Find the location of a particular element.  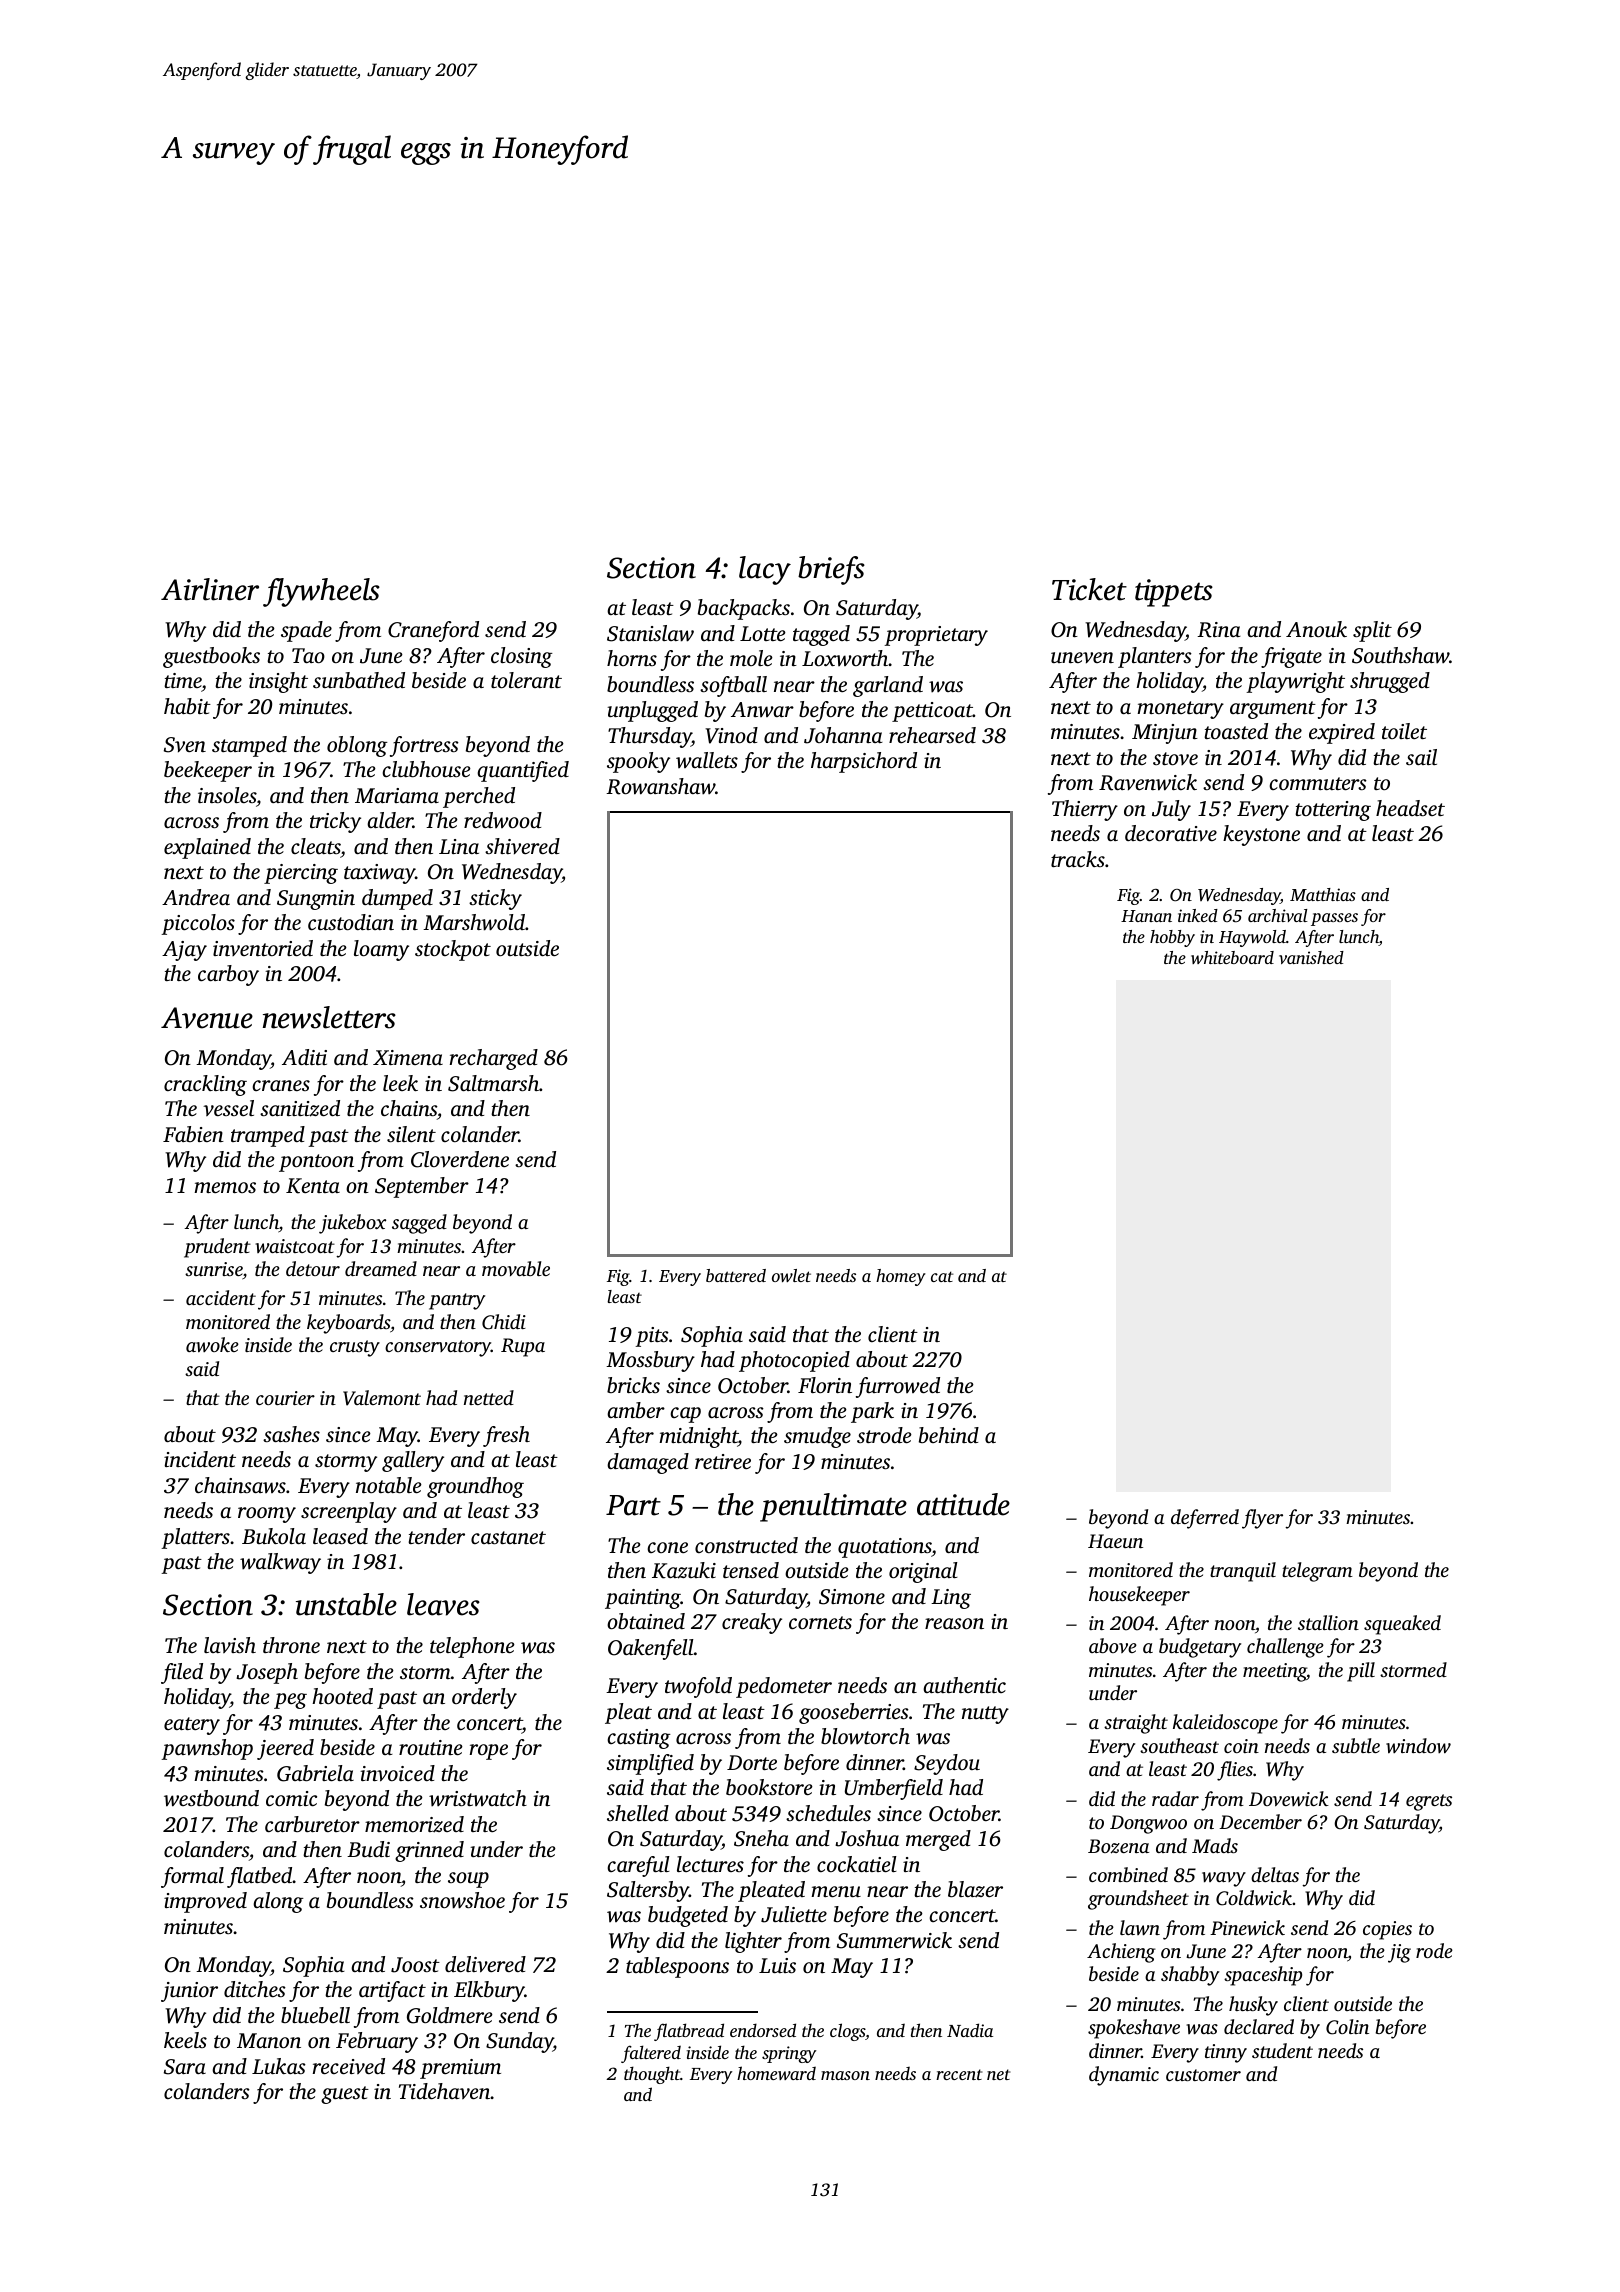

Sven is located at coordinates (185, 745).
